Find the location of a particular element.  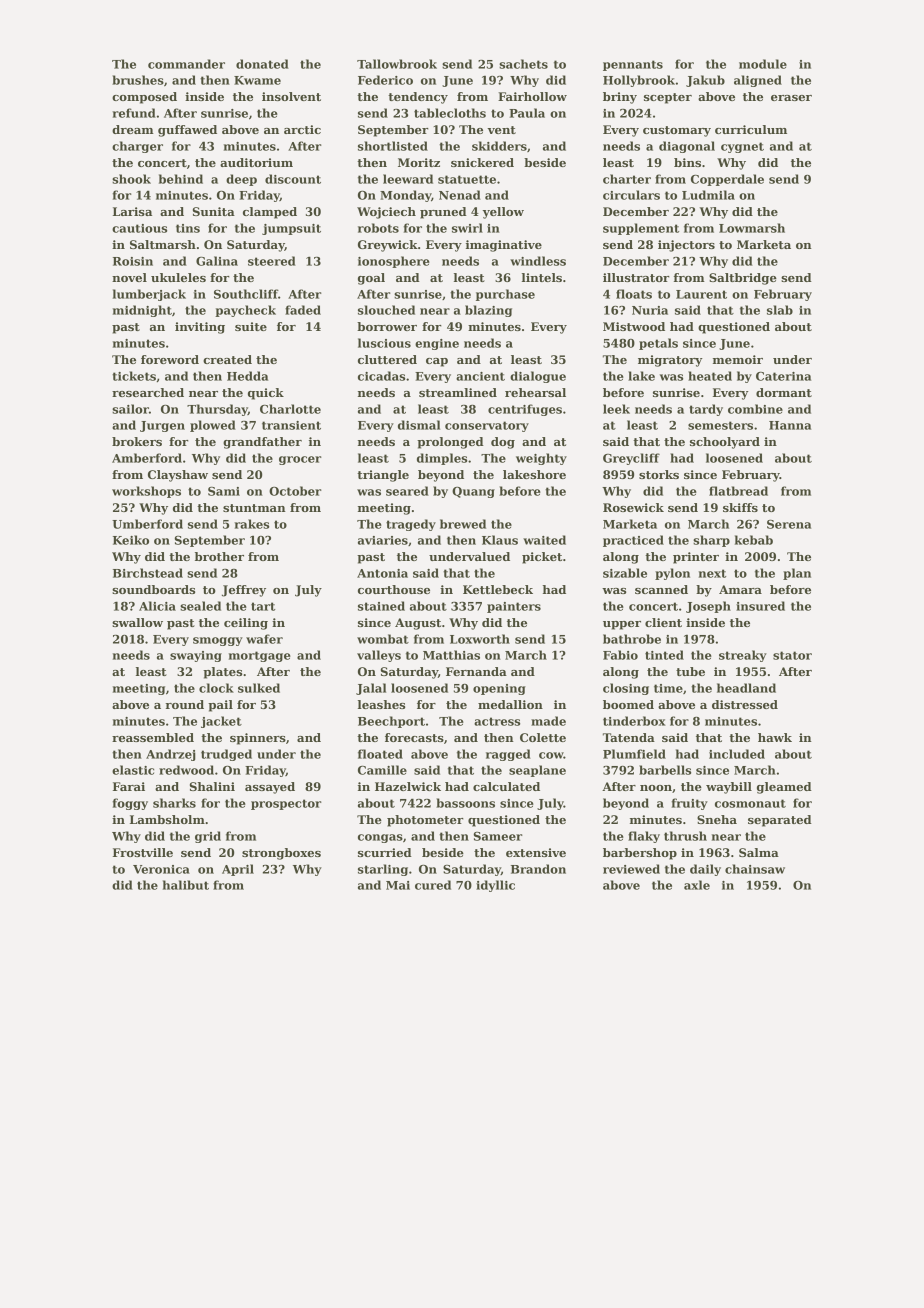

sharp is located at coordinates (711, 541).
